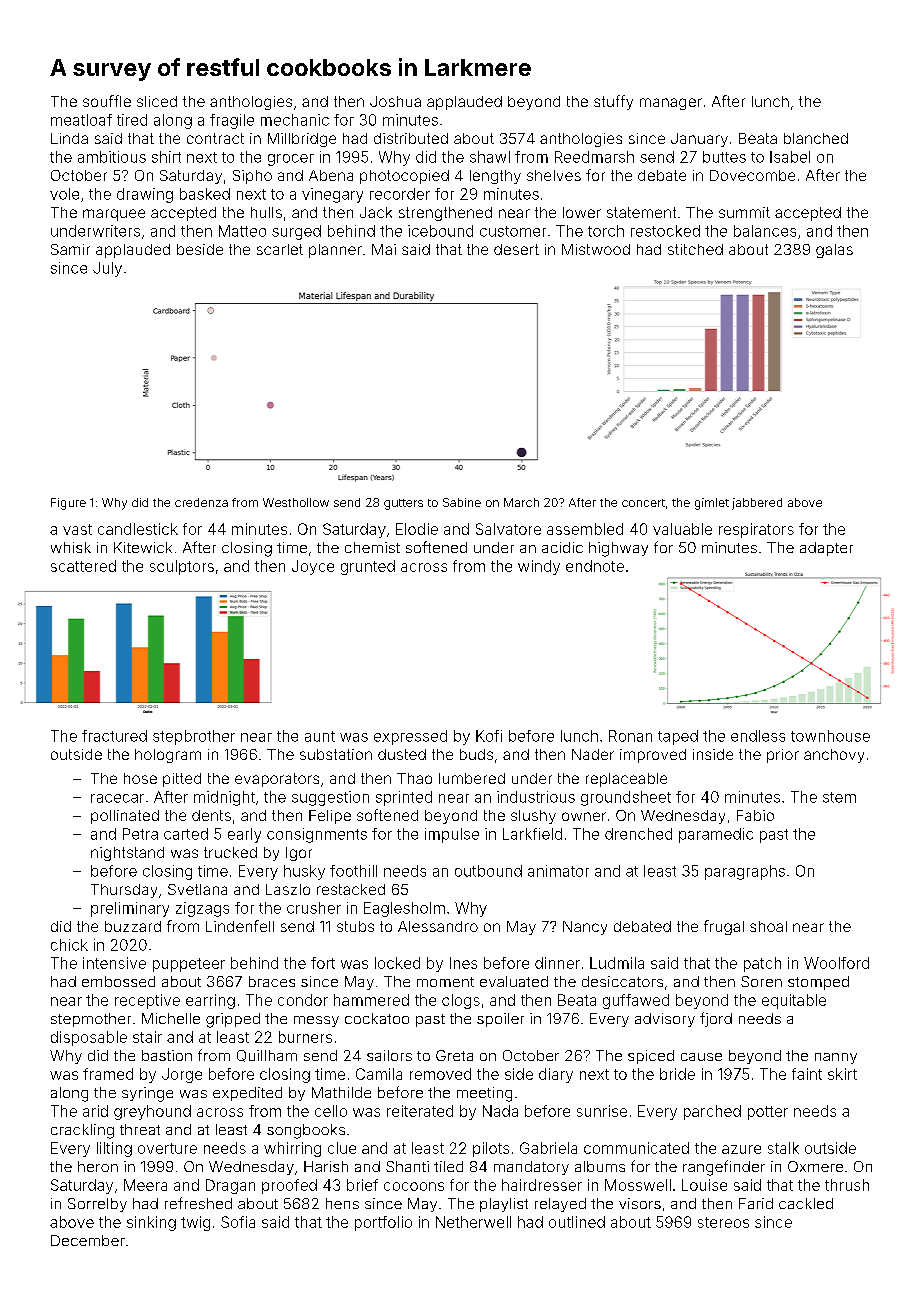 The height and width of the screenshot is (1308, 924). Describe the element at coordinates (473, 1222) in the screenshot. I see `Netherwell` at that location.
